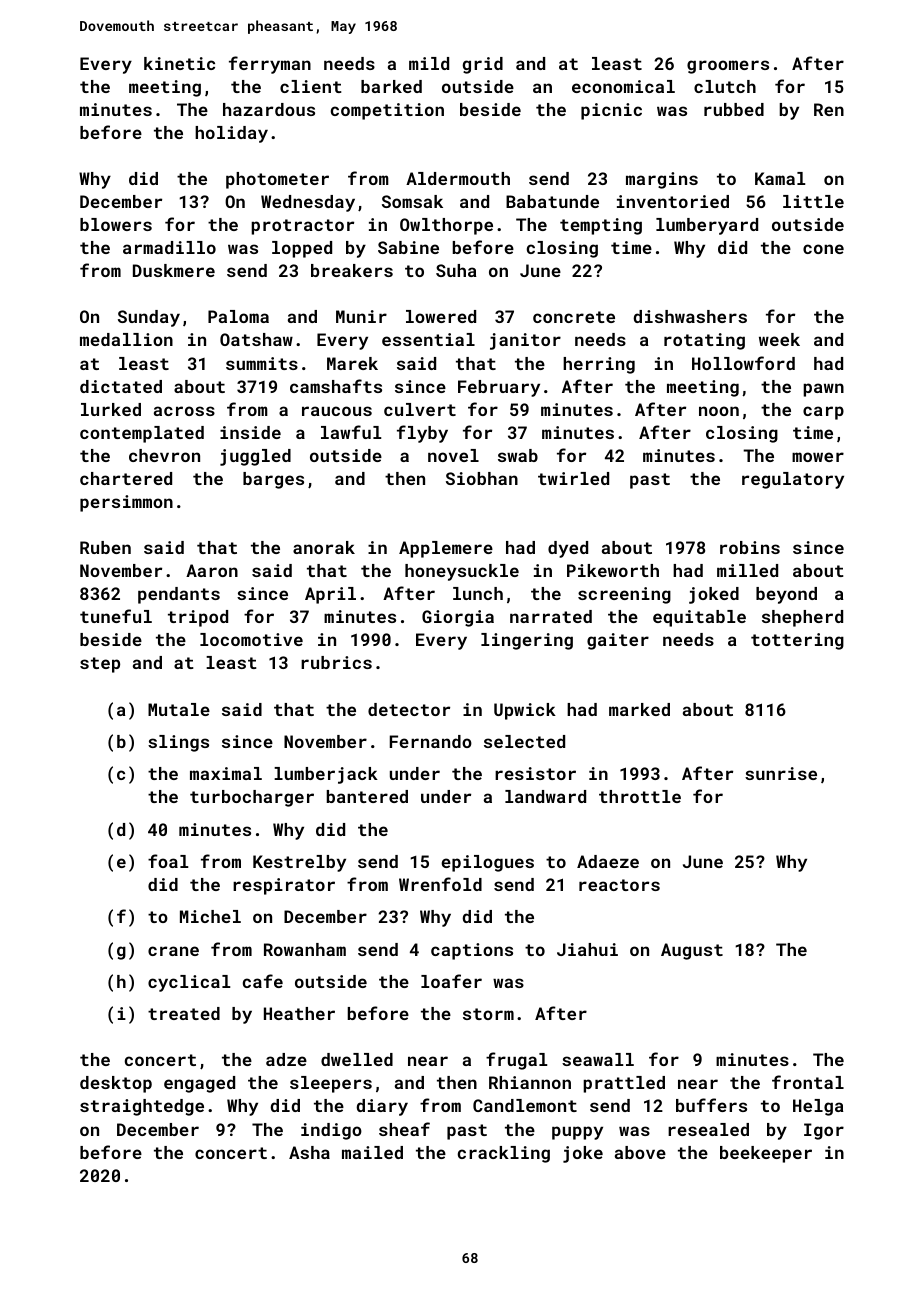 The width and height of the document is (924, 1308). I want to click on kinetic, so click(179, 63).
